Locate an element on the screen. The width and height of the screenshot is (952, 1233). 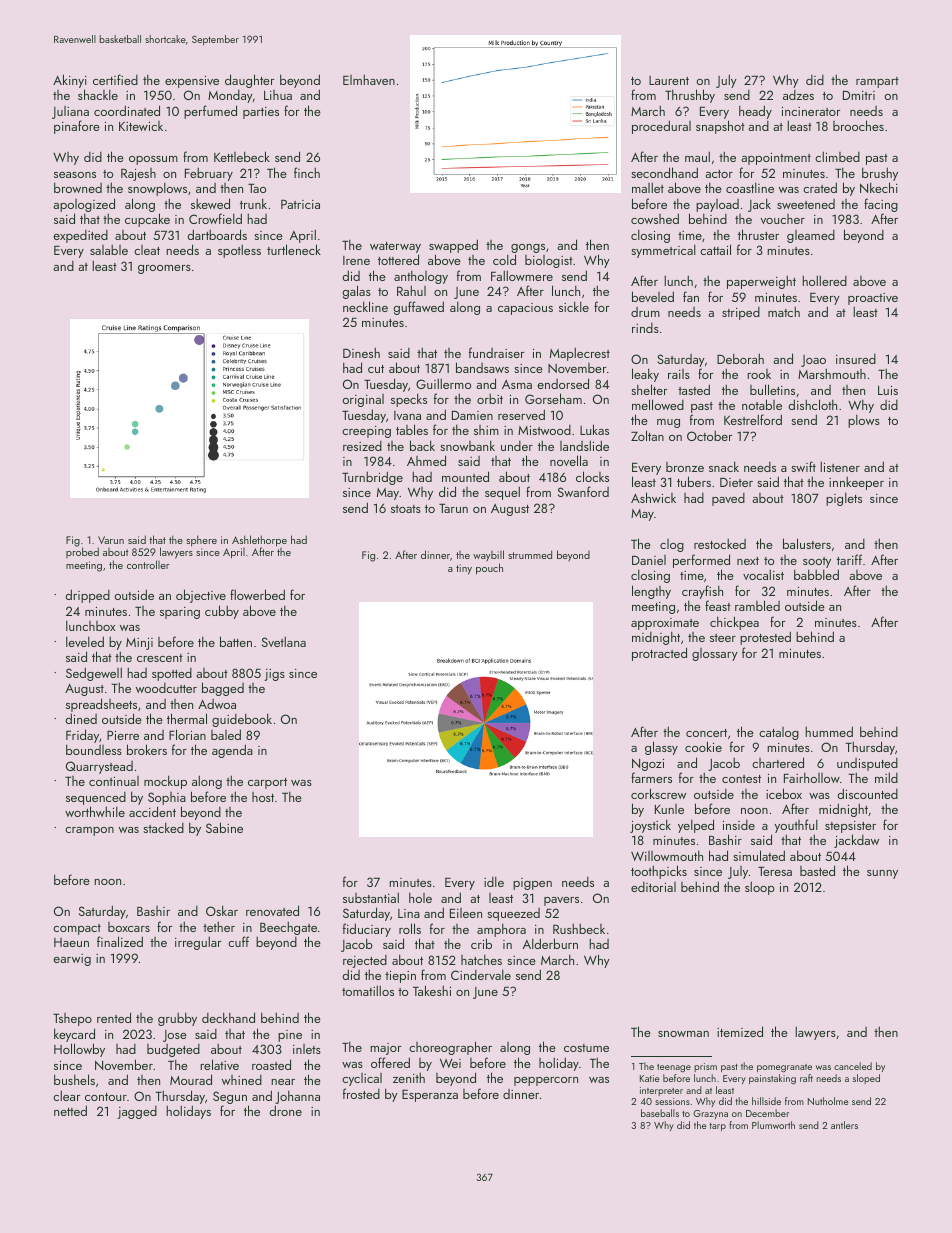
carport is located at coordinates (267, 783).
